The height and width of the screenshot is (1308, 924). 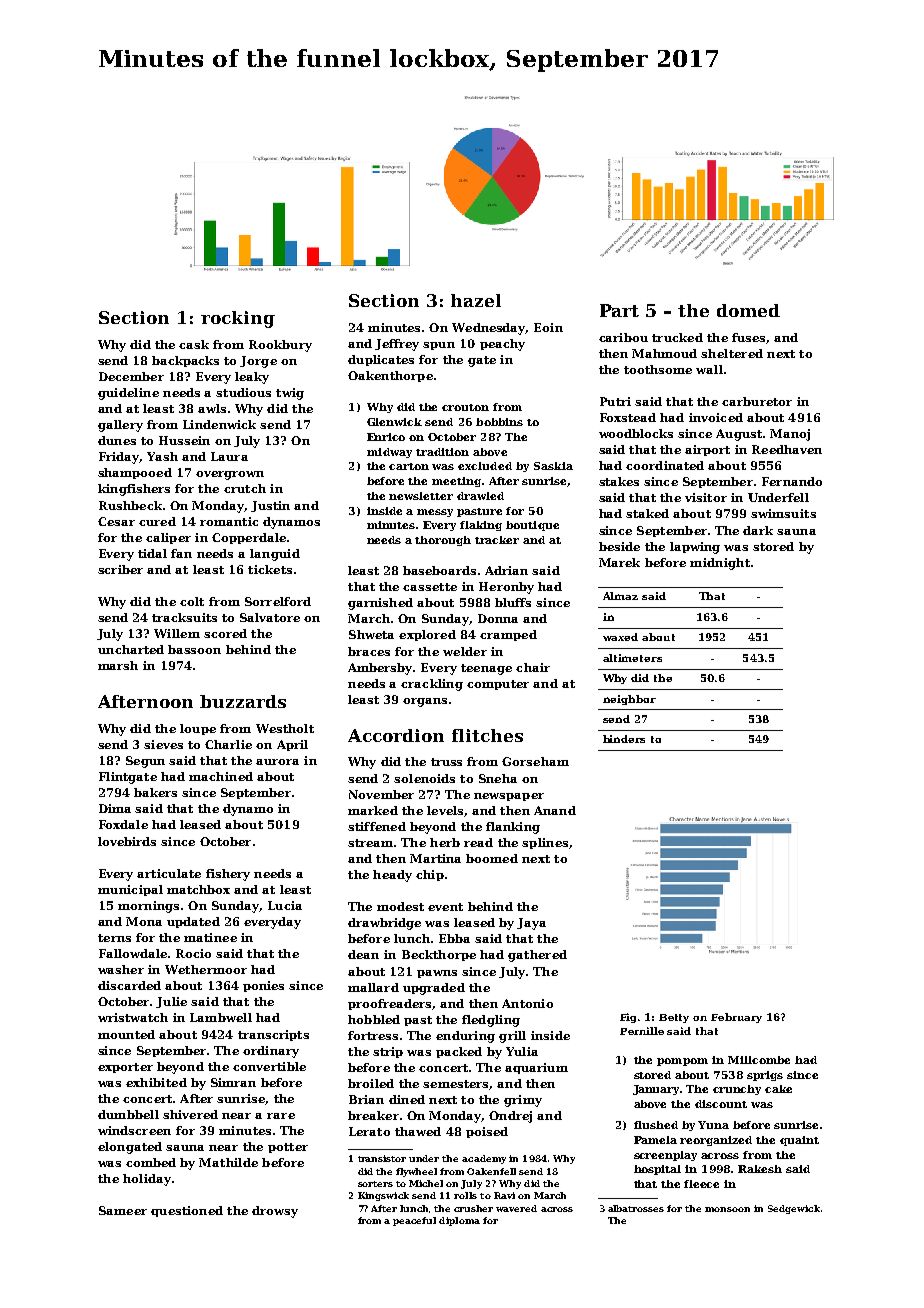 I want to click on Adrian, so click(x=506, y=570).
